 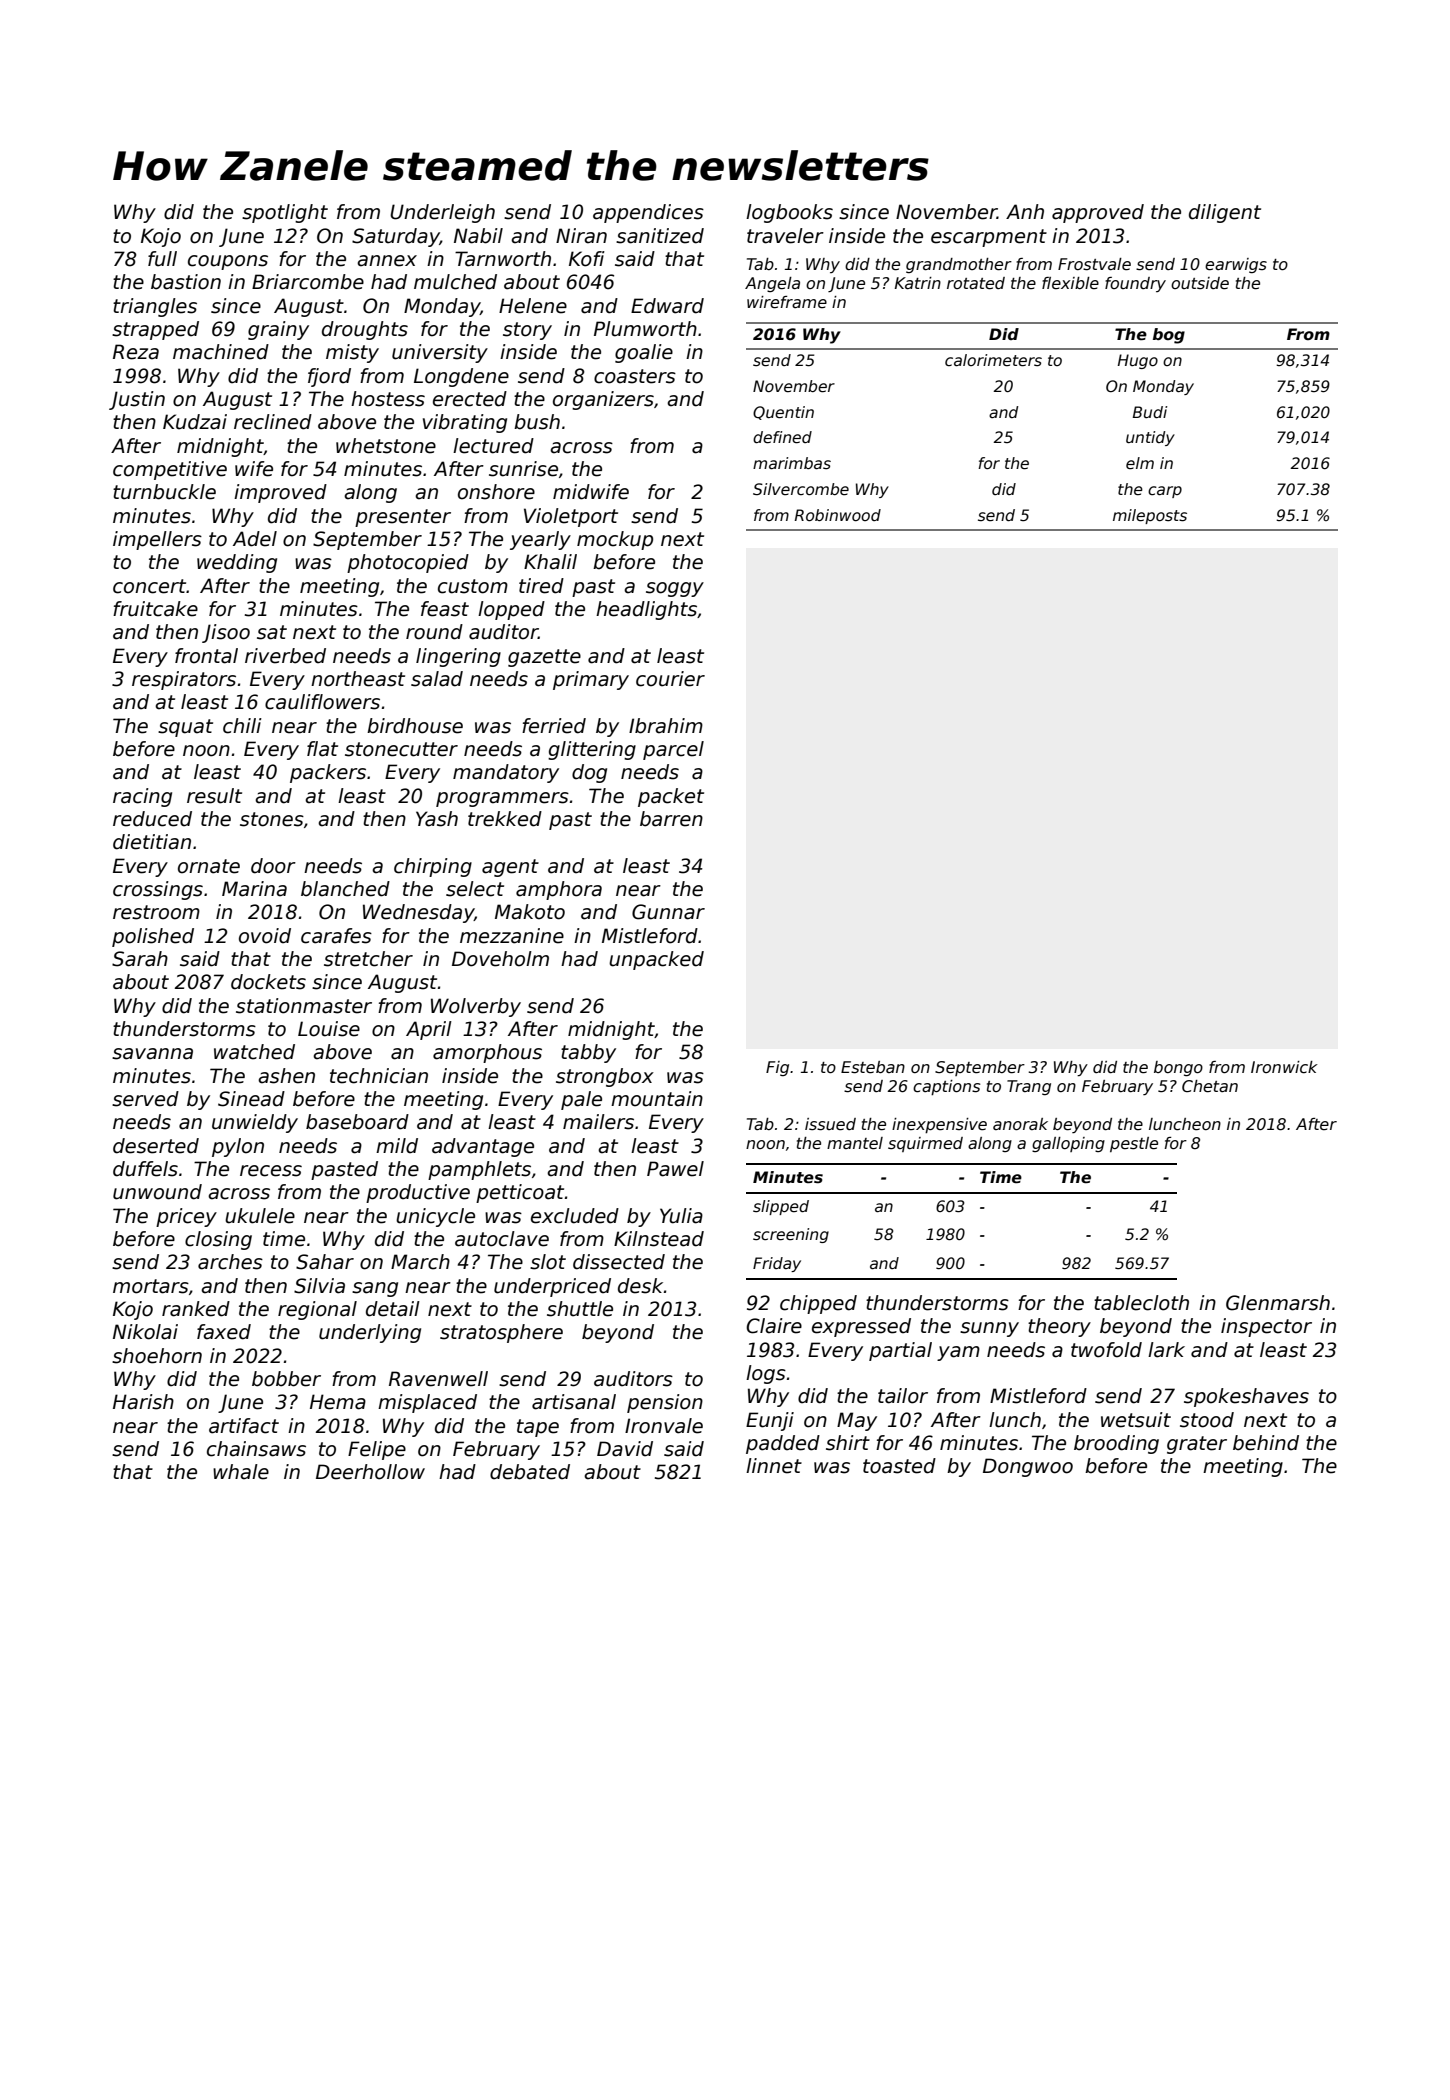 What do you see at coordinates (155, 330) in the document?
I see `strapped` at bounding box center [155, 330].
